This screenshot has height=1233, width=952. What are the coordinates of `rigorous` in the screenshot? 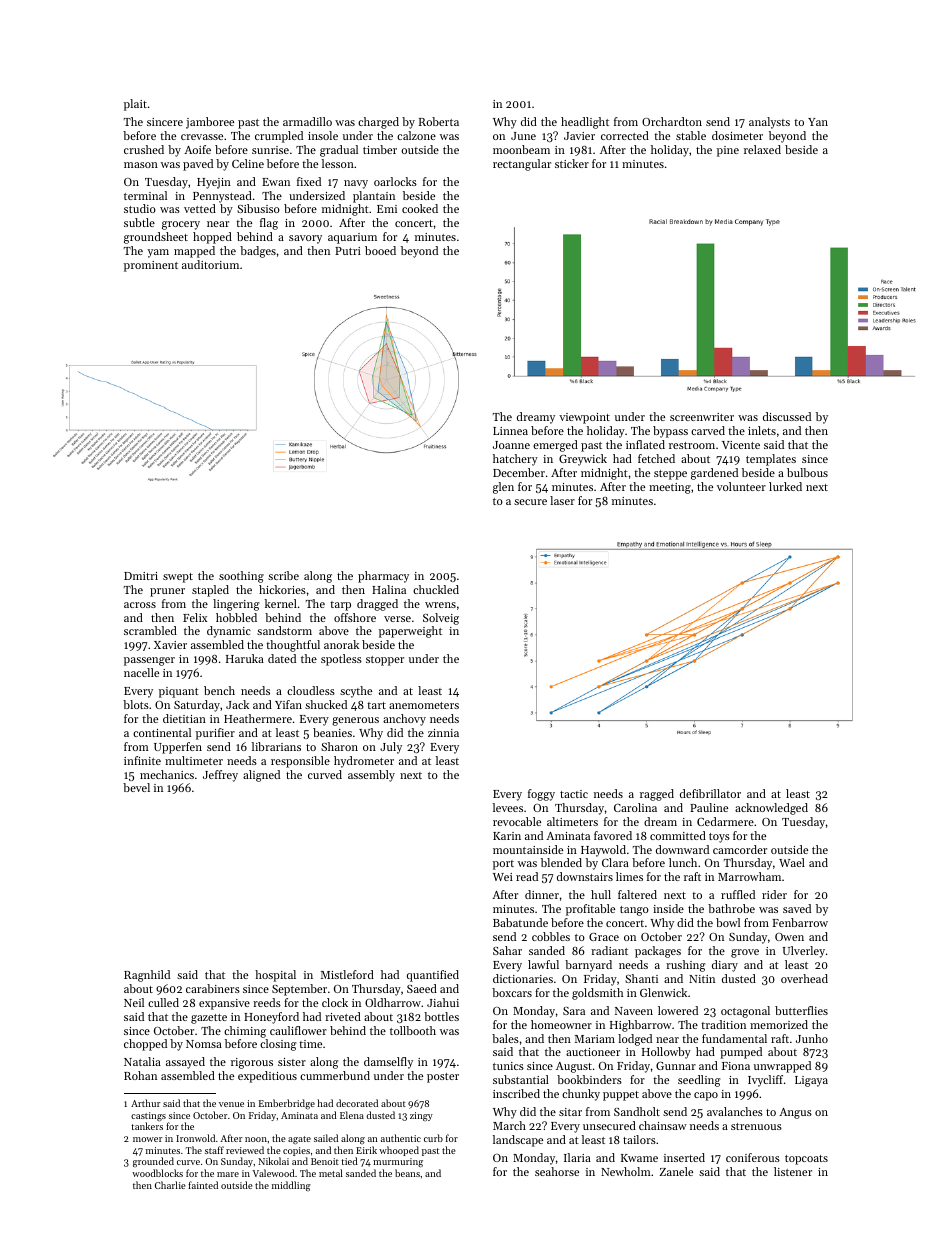 It's located at (252, 1063).
